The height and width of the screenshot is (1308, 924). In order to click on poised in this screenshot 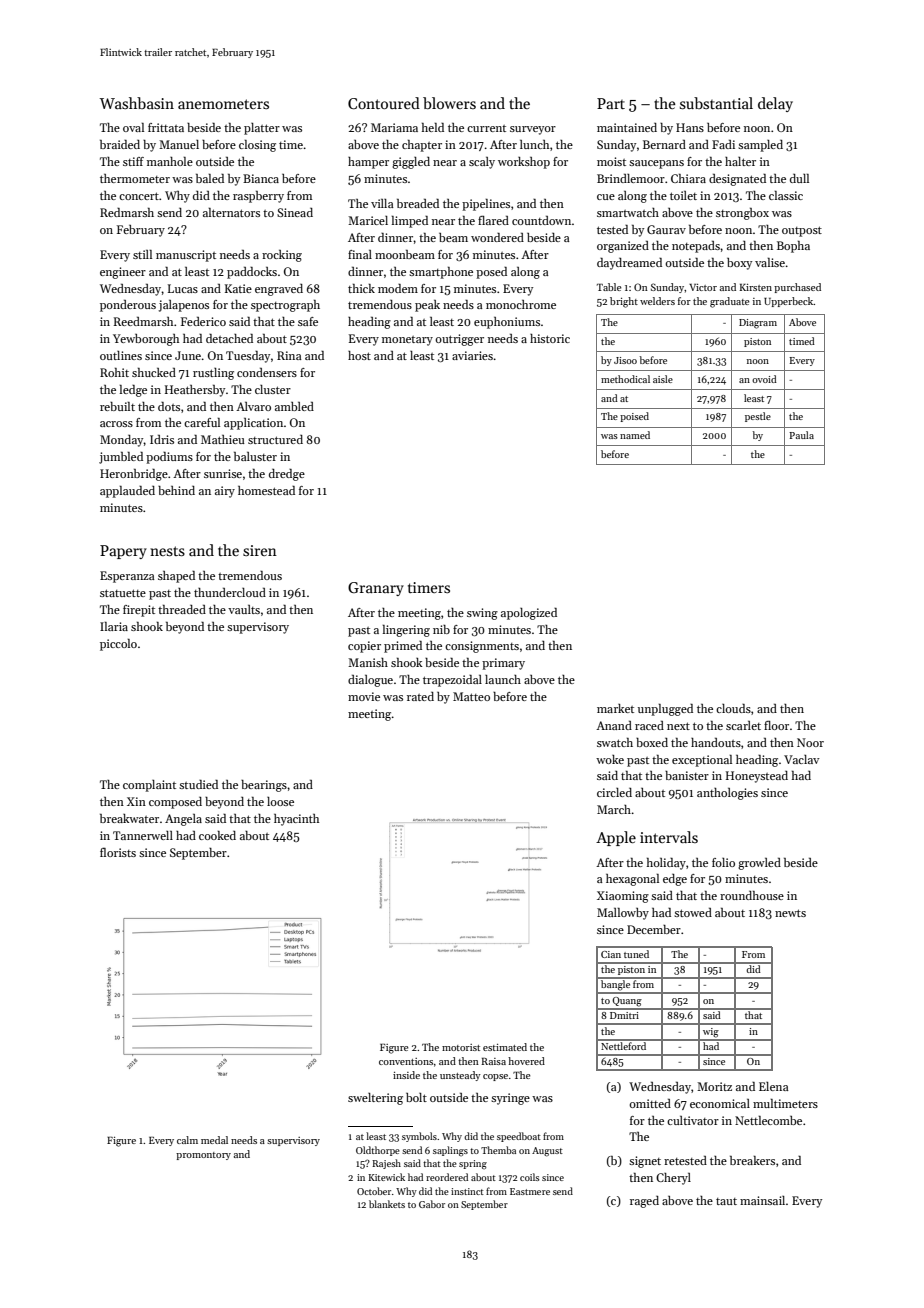, I will do `click(634, 417)`.
